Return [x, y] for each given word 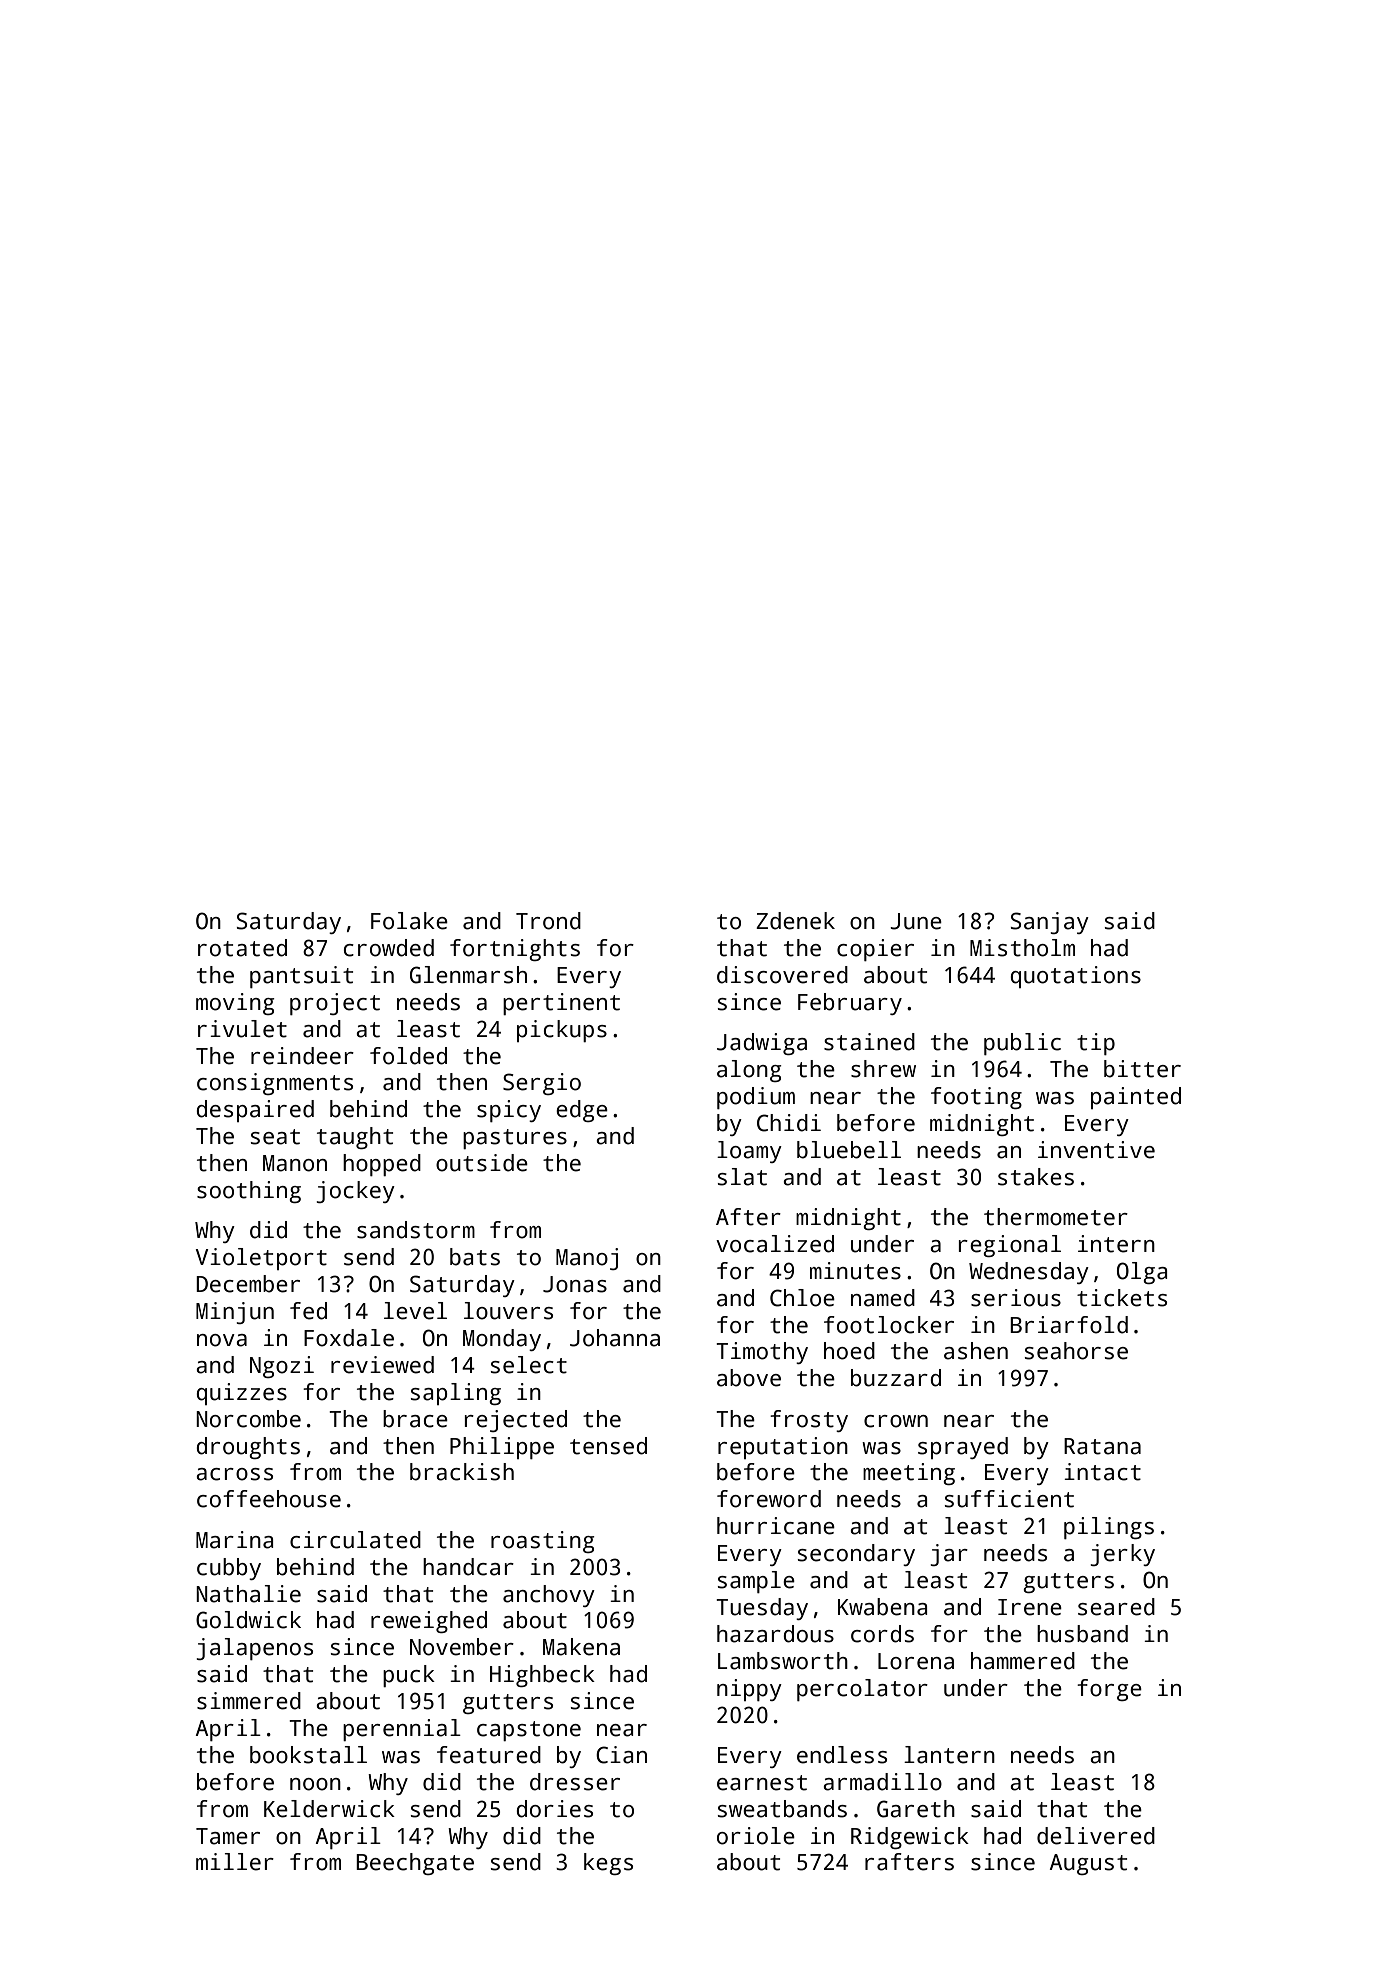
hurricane [776, 1526]
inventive [1096, 1150]
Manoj [587, 1259]
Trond [548, 921]
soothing [249, 1192]
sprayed [963, 1448]
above [749, 1378]
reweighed [429, 1622]
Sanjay [1050, 923]
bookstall [308, 1755]
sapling [456, 1394]
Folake [409, 921]
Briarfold [1069, 1325]
